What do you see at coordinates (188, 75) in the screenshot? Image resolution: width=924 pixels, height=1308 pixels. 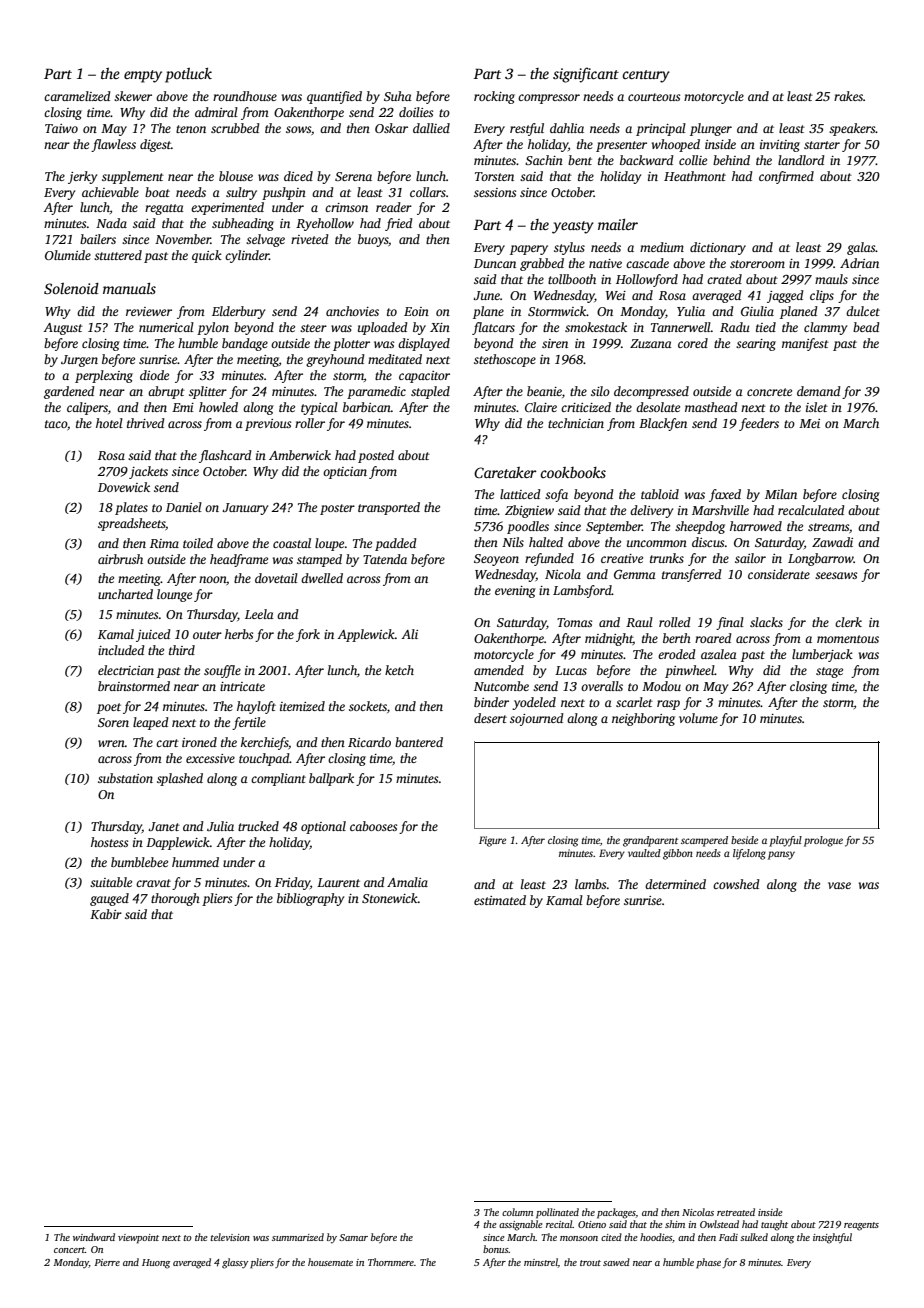 I see `potluck` at bounding box center [188, 75].
